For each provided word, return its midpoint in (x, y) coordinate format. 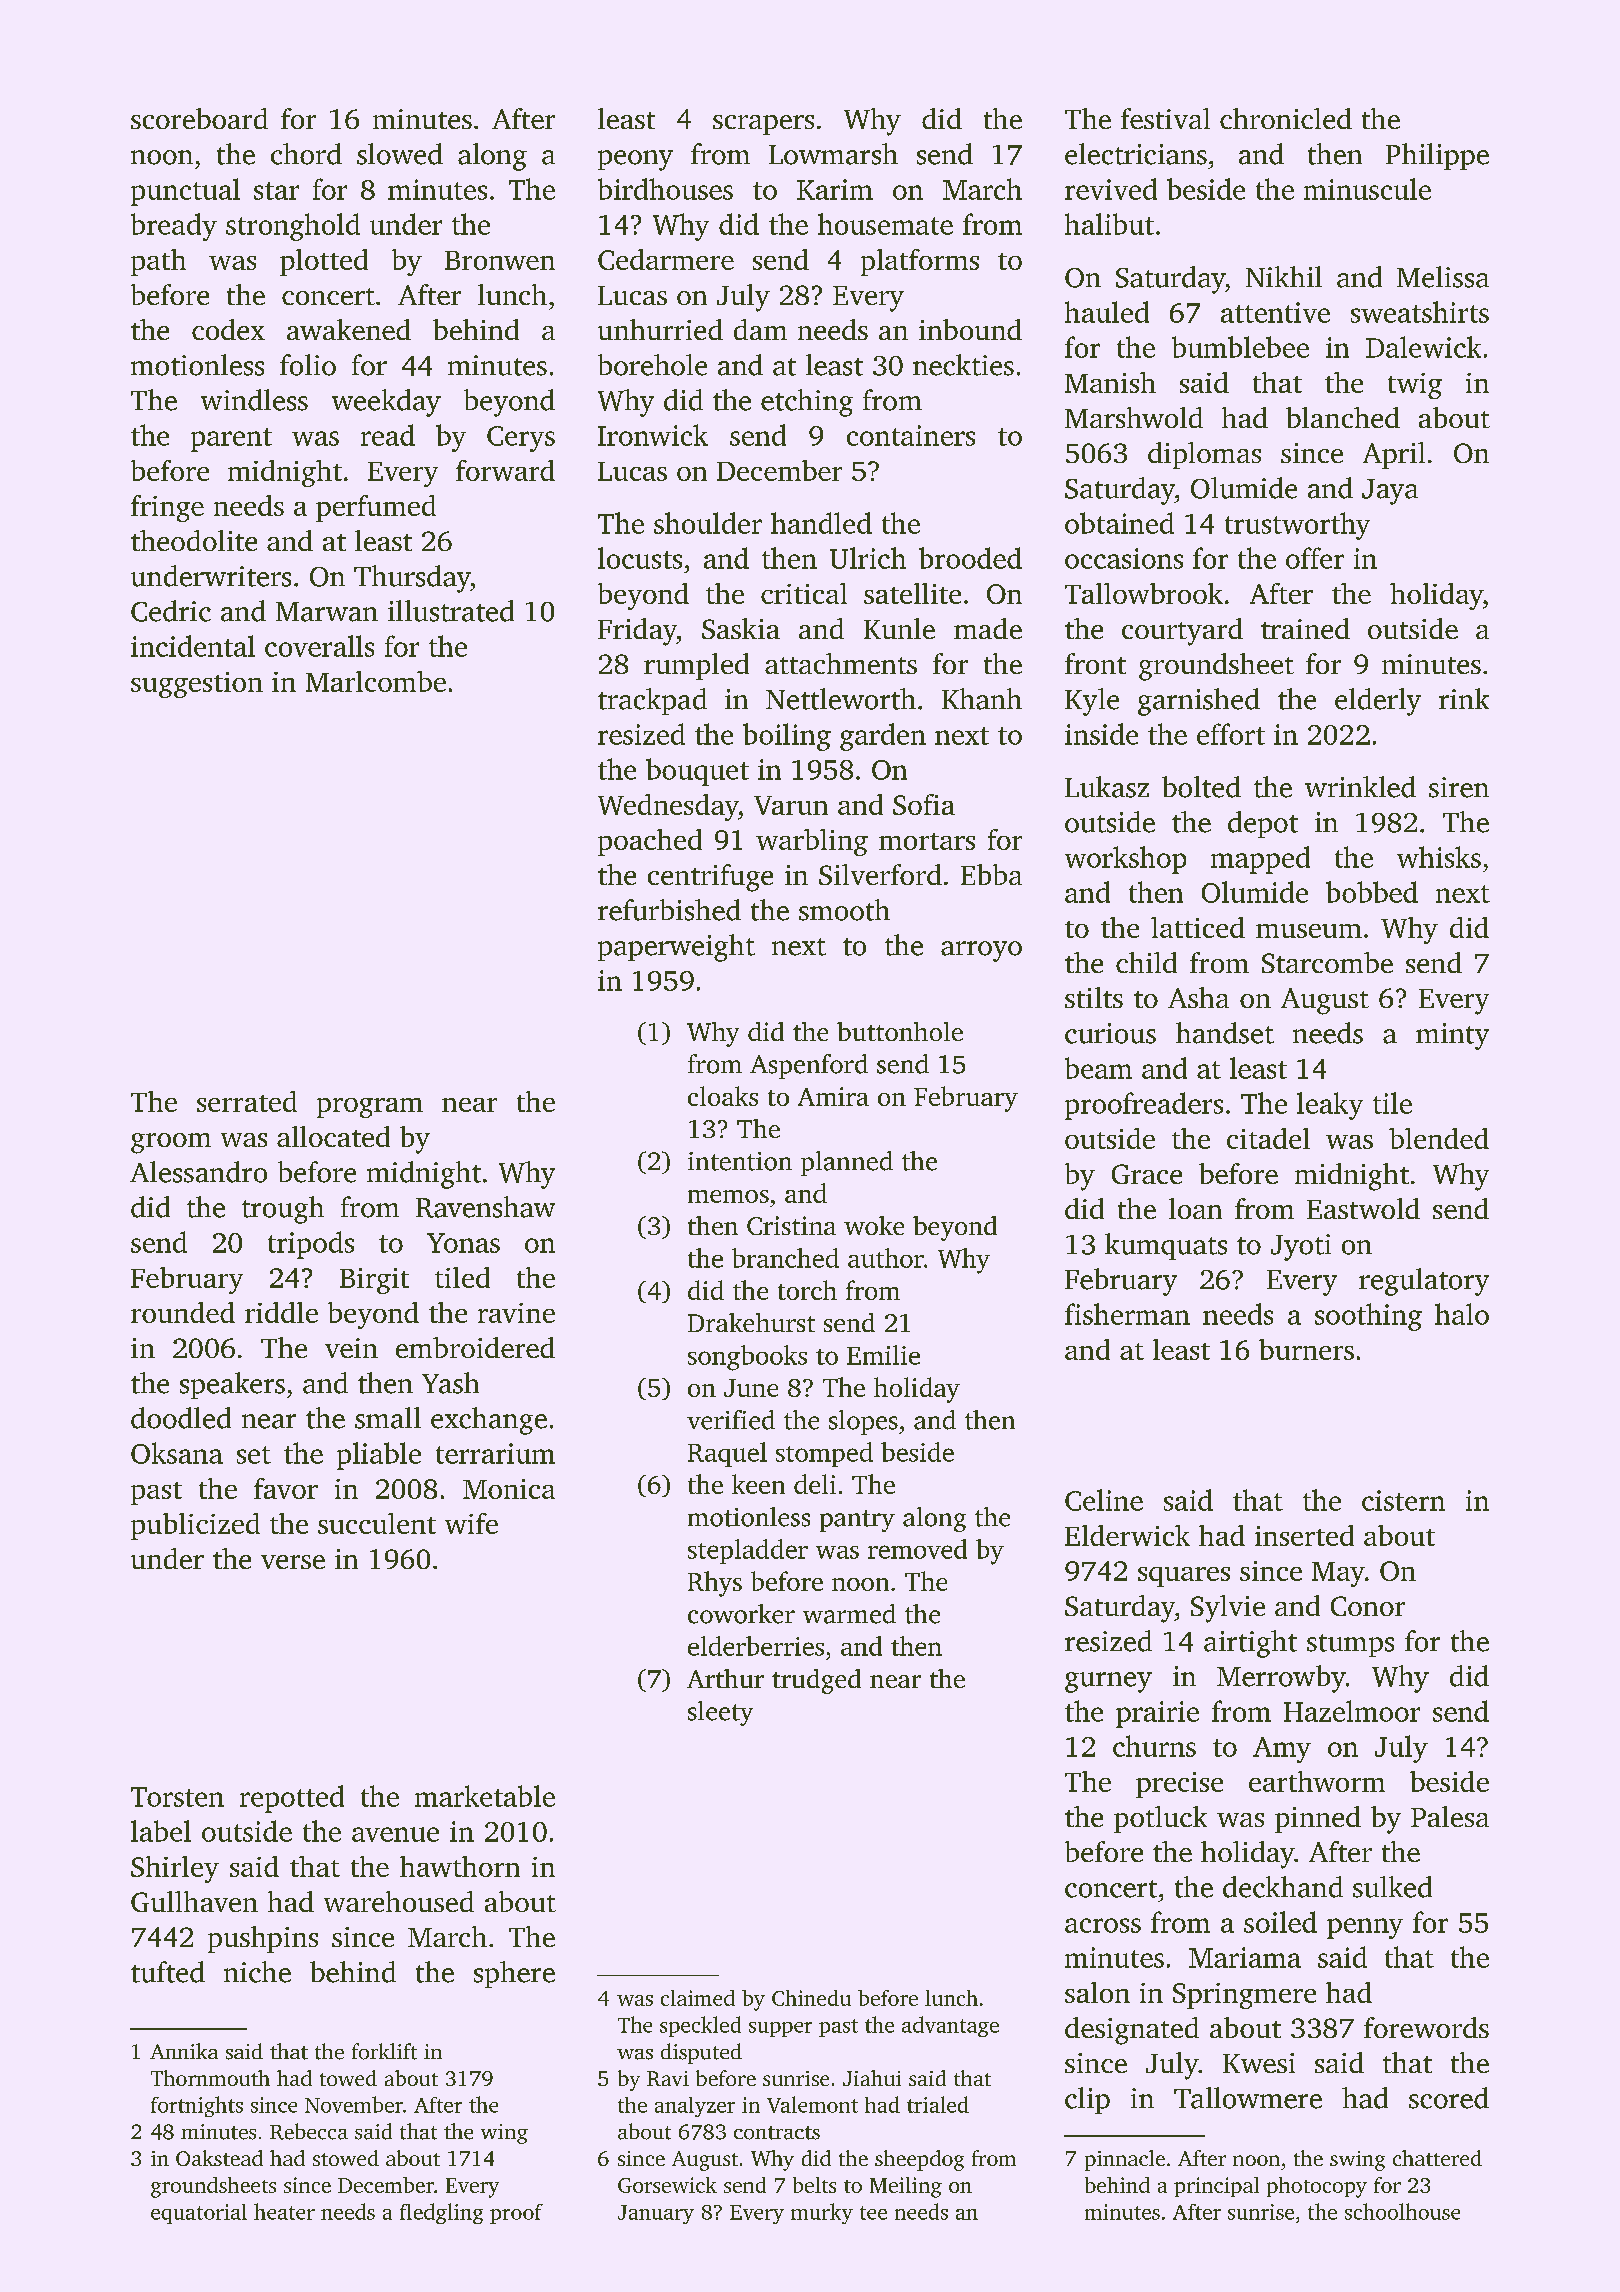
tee (873, 2213)
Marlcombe (376, 681)
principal (1216, 2187)
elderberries (756, 1646)
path (158, 262)
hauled (1107, 312)
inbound (970, 329)
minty (1452, 1036)
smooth (844, 910)
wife (471, 1523)
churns (1154, 1746)
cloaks (723, 1096)
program (370, 1108)
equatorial (199, 2214)
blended (1439, 1138)
